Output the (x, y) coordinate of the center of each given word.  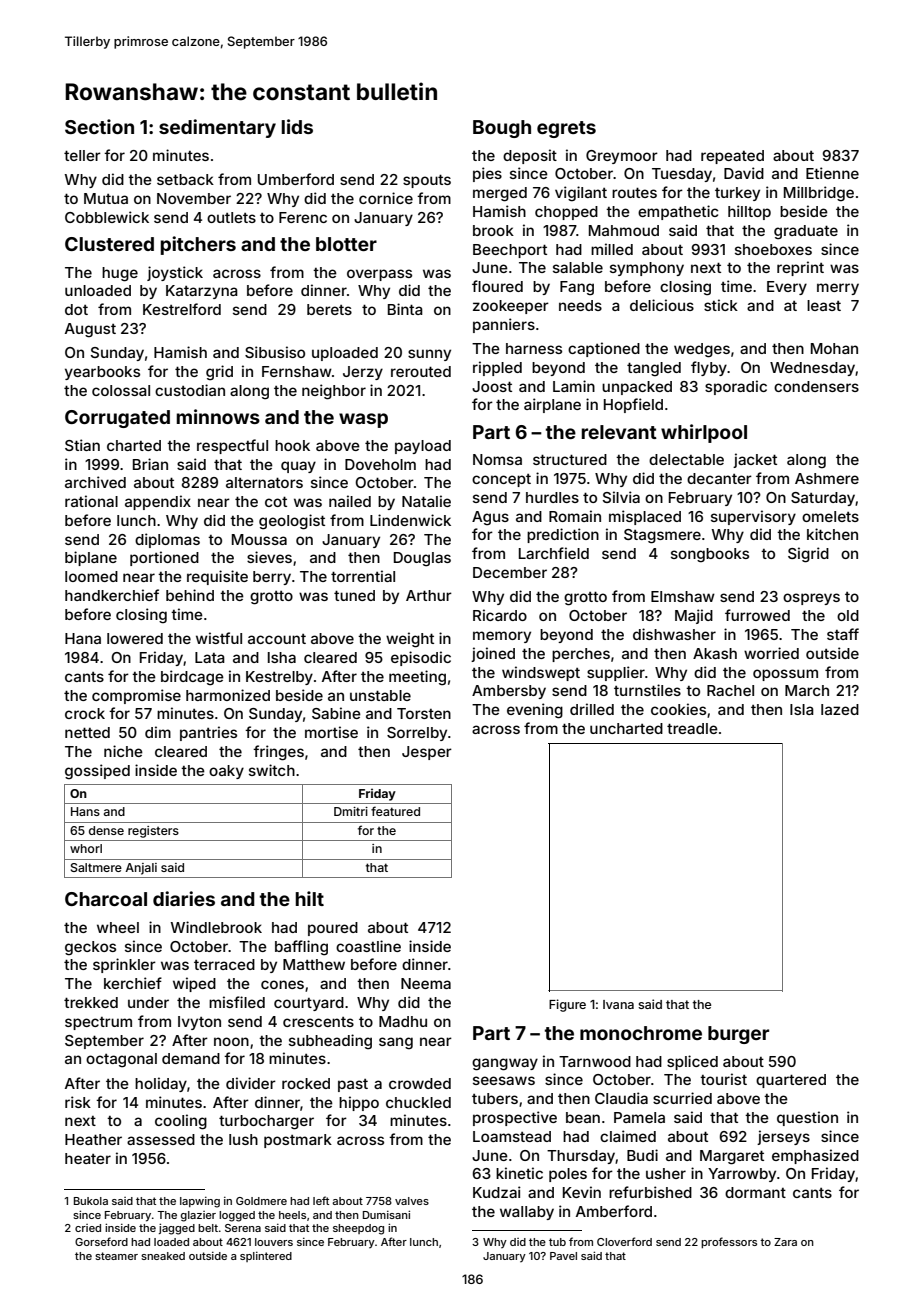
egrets (566, 129)
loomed (91, 576)
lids (297, 126)
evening (535, 711)
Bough (502, 129)
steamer (116, 1256)
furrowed (757, 615)
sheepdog (358, 1229)
